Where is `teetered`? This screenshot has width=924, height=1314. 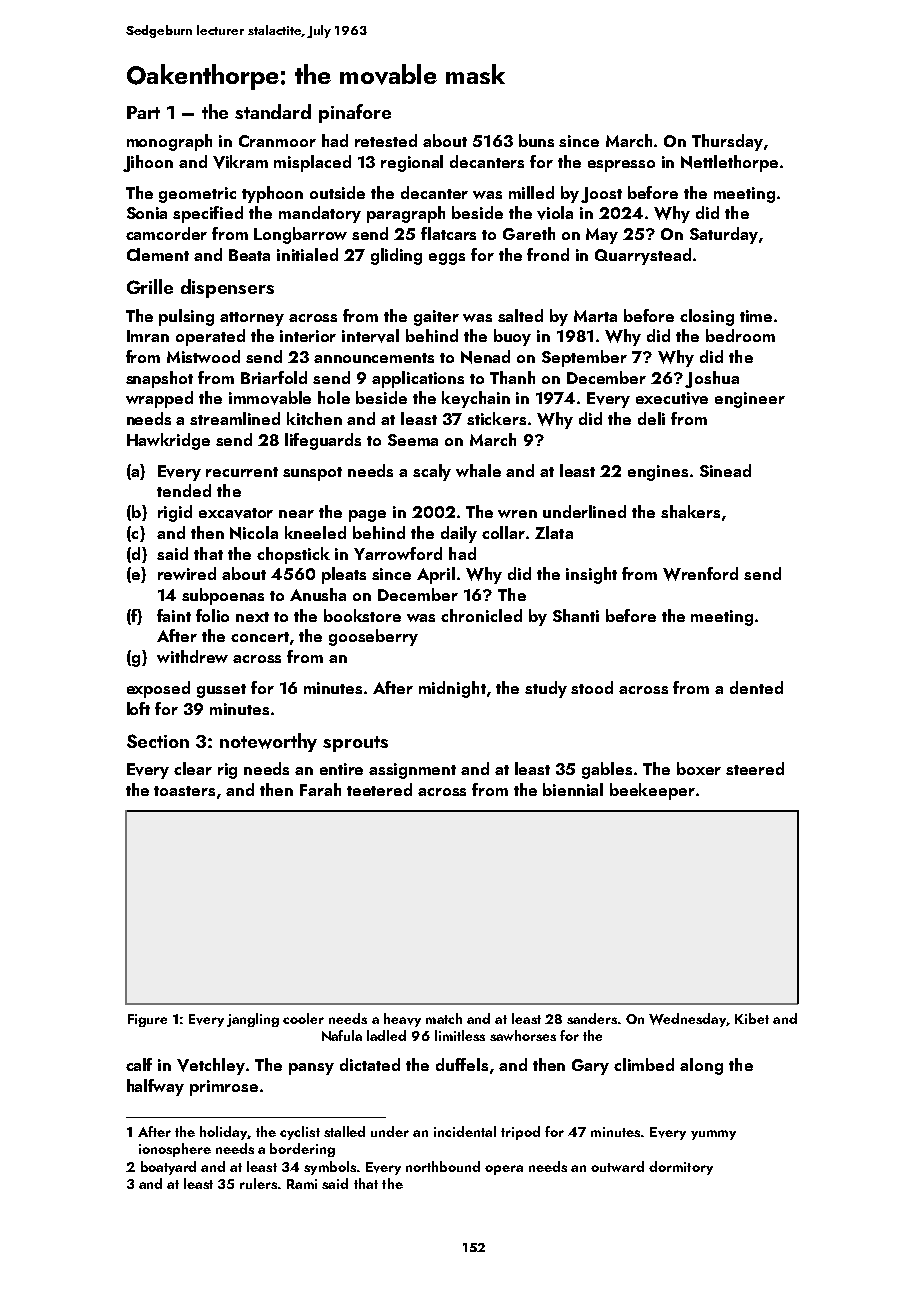 teetered is located at coordinates (379, 789).
